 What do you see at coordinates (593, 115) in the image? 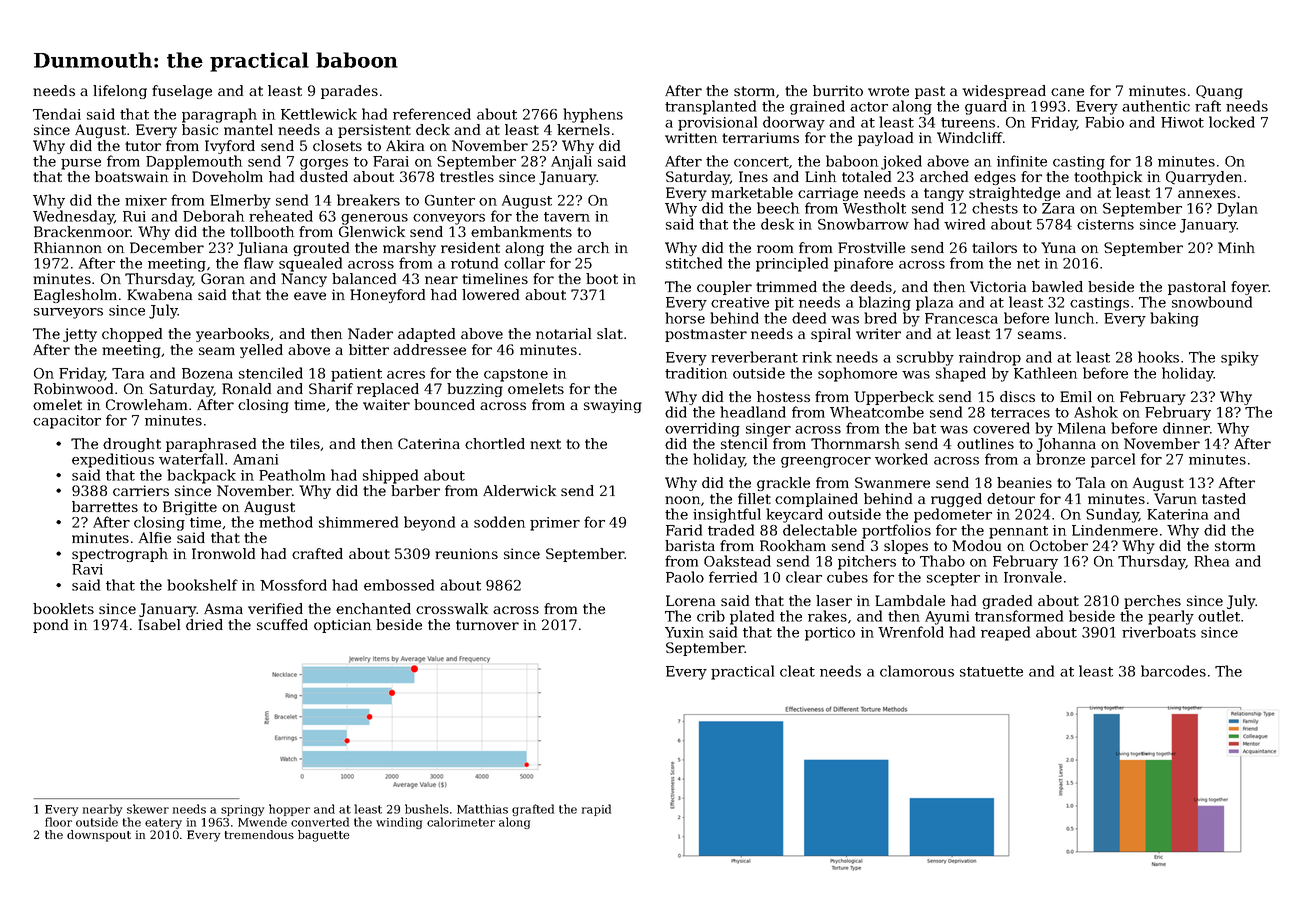
I see `hyphens` at bounding box center [593, 115].
